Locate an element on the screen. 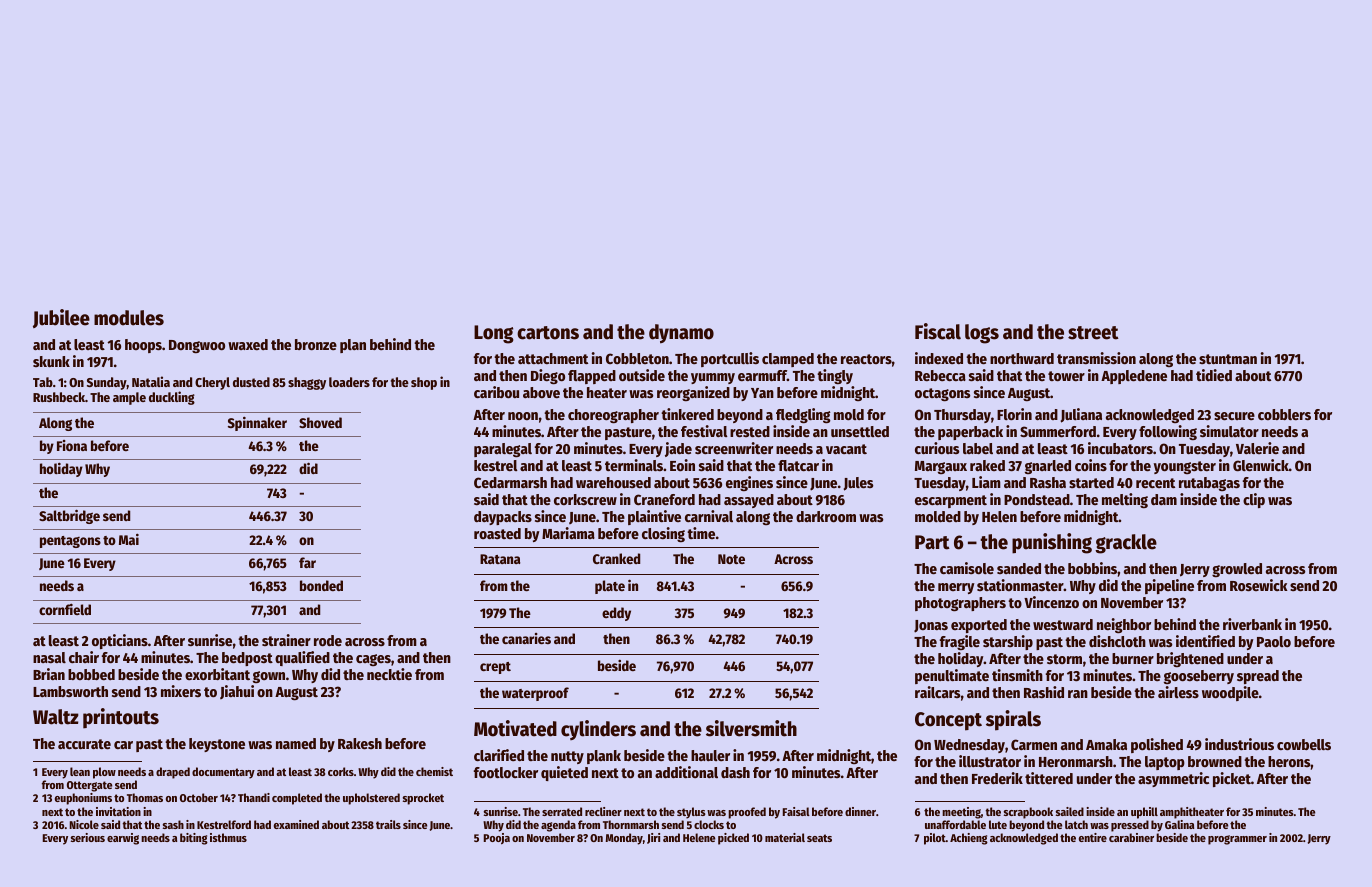 This screenshot has height=887, width=1372. named is located at coordinates (296, 743).
